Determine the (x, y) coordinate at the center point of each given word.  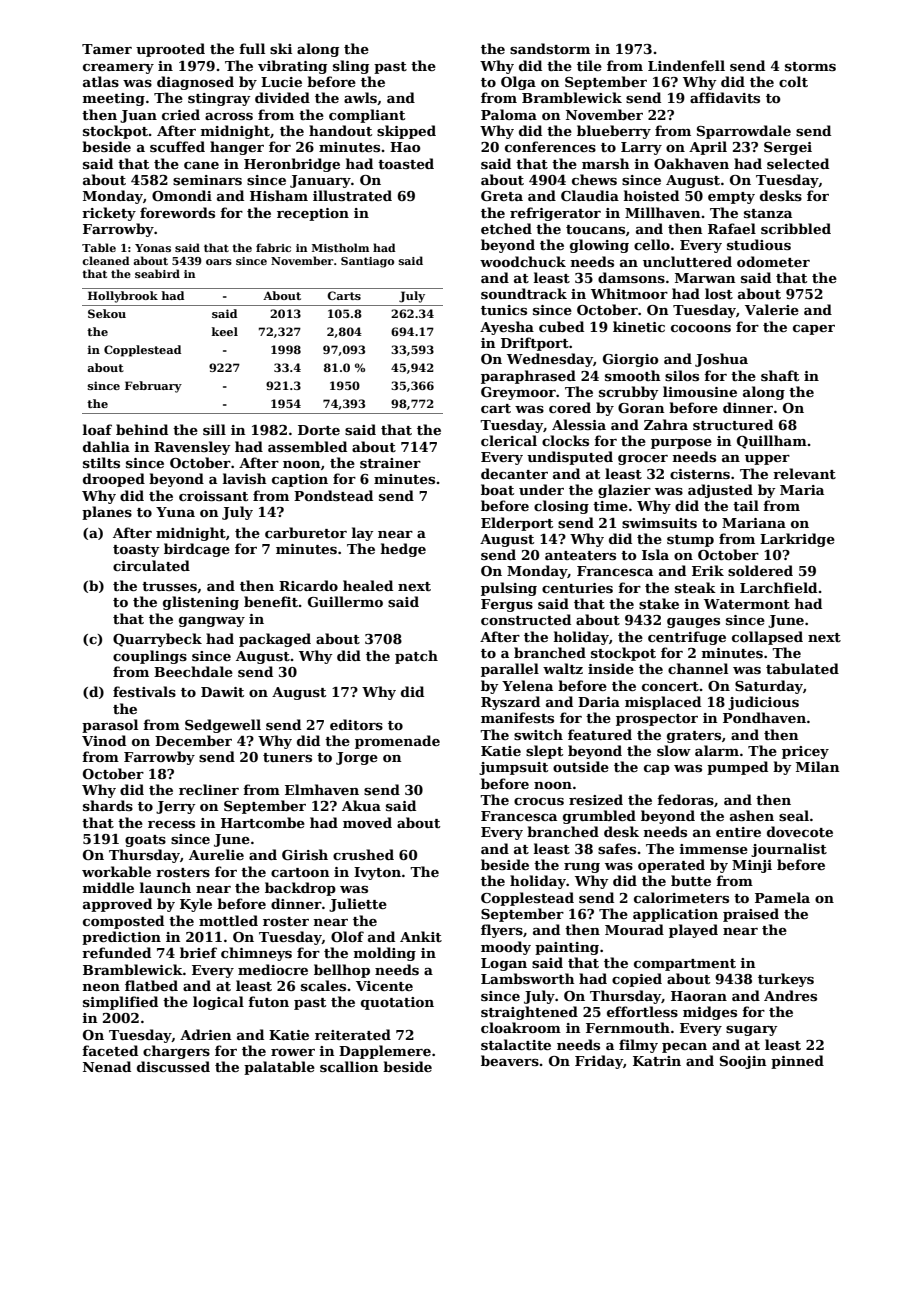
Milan (818, 766)
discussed (173, 1066)
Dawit (222, 692)
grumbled (599, 817)
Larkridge (797, 540)
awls (360, 97)
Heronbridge (292, 165)
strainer (390, 463)
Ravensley (192, 448)
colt (793, 81)
